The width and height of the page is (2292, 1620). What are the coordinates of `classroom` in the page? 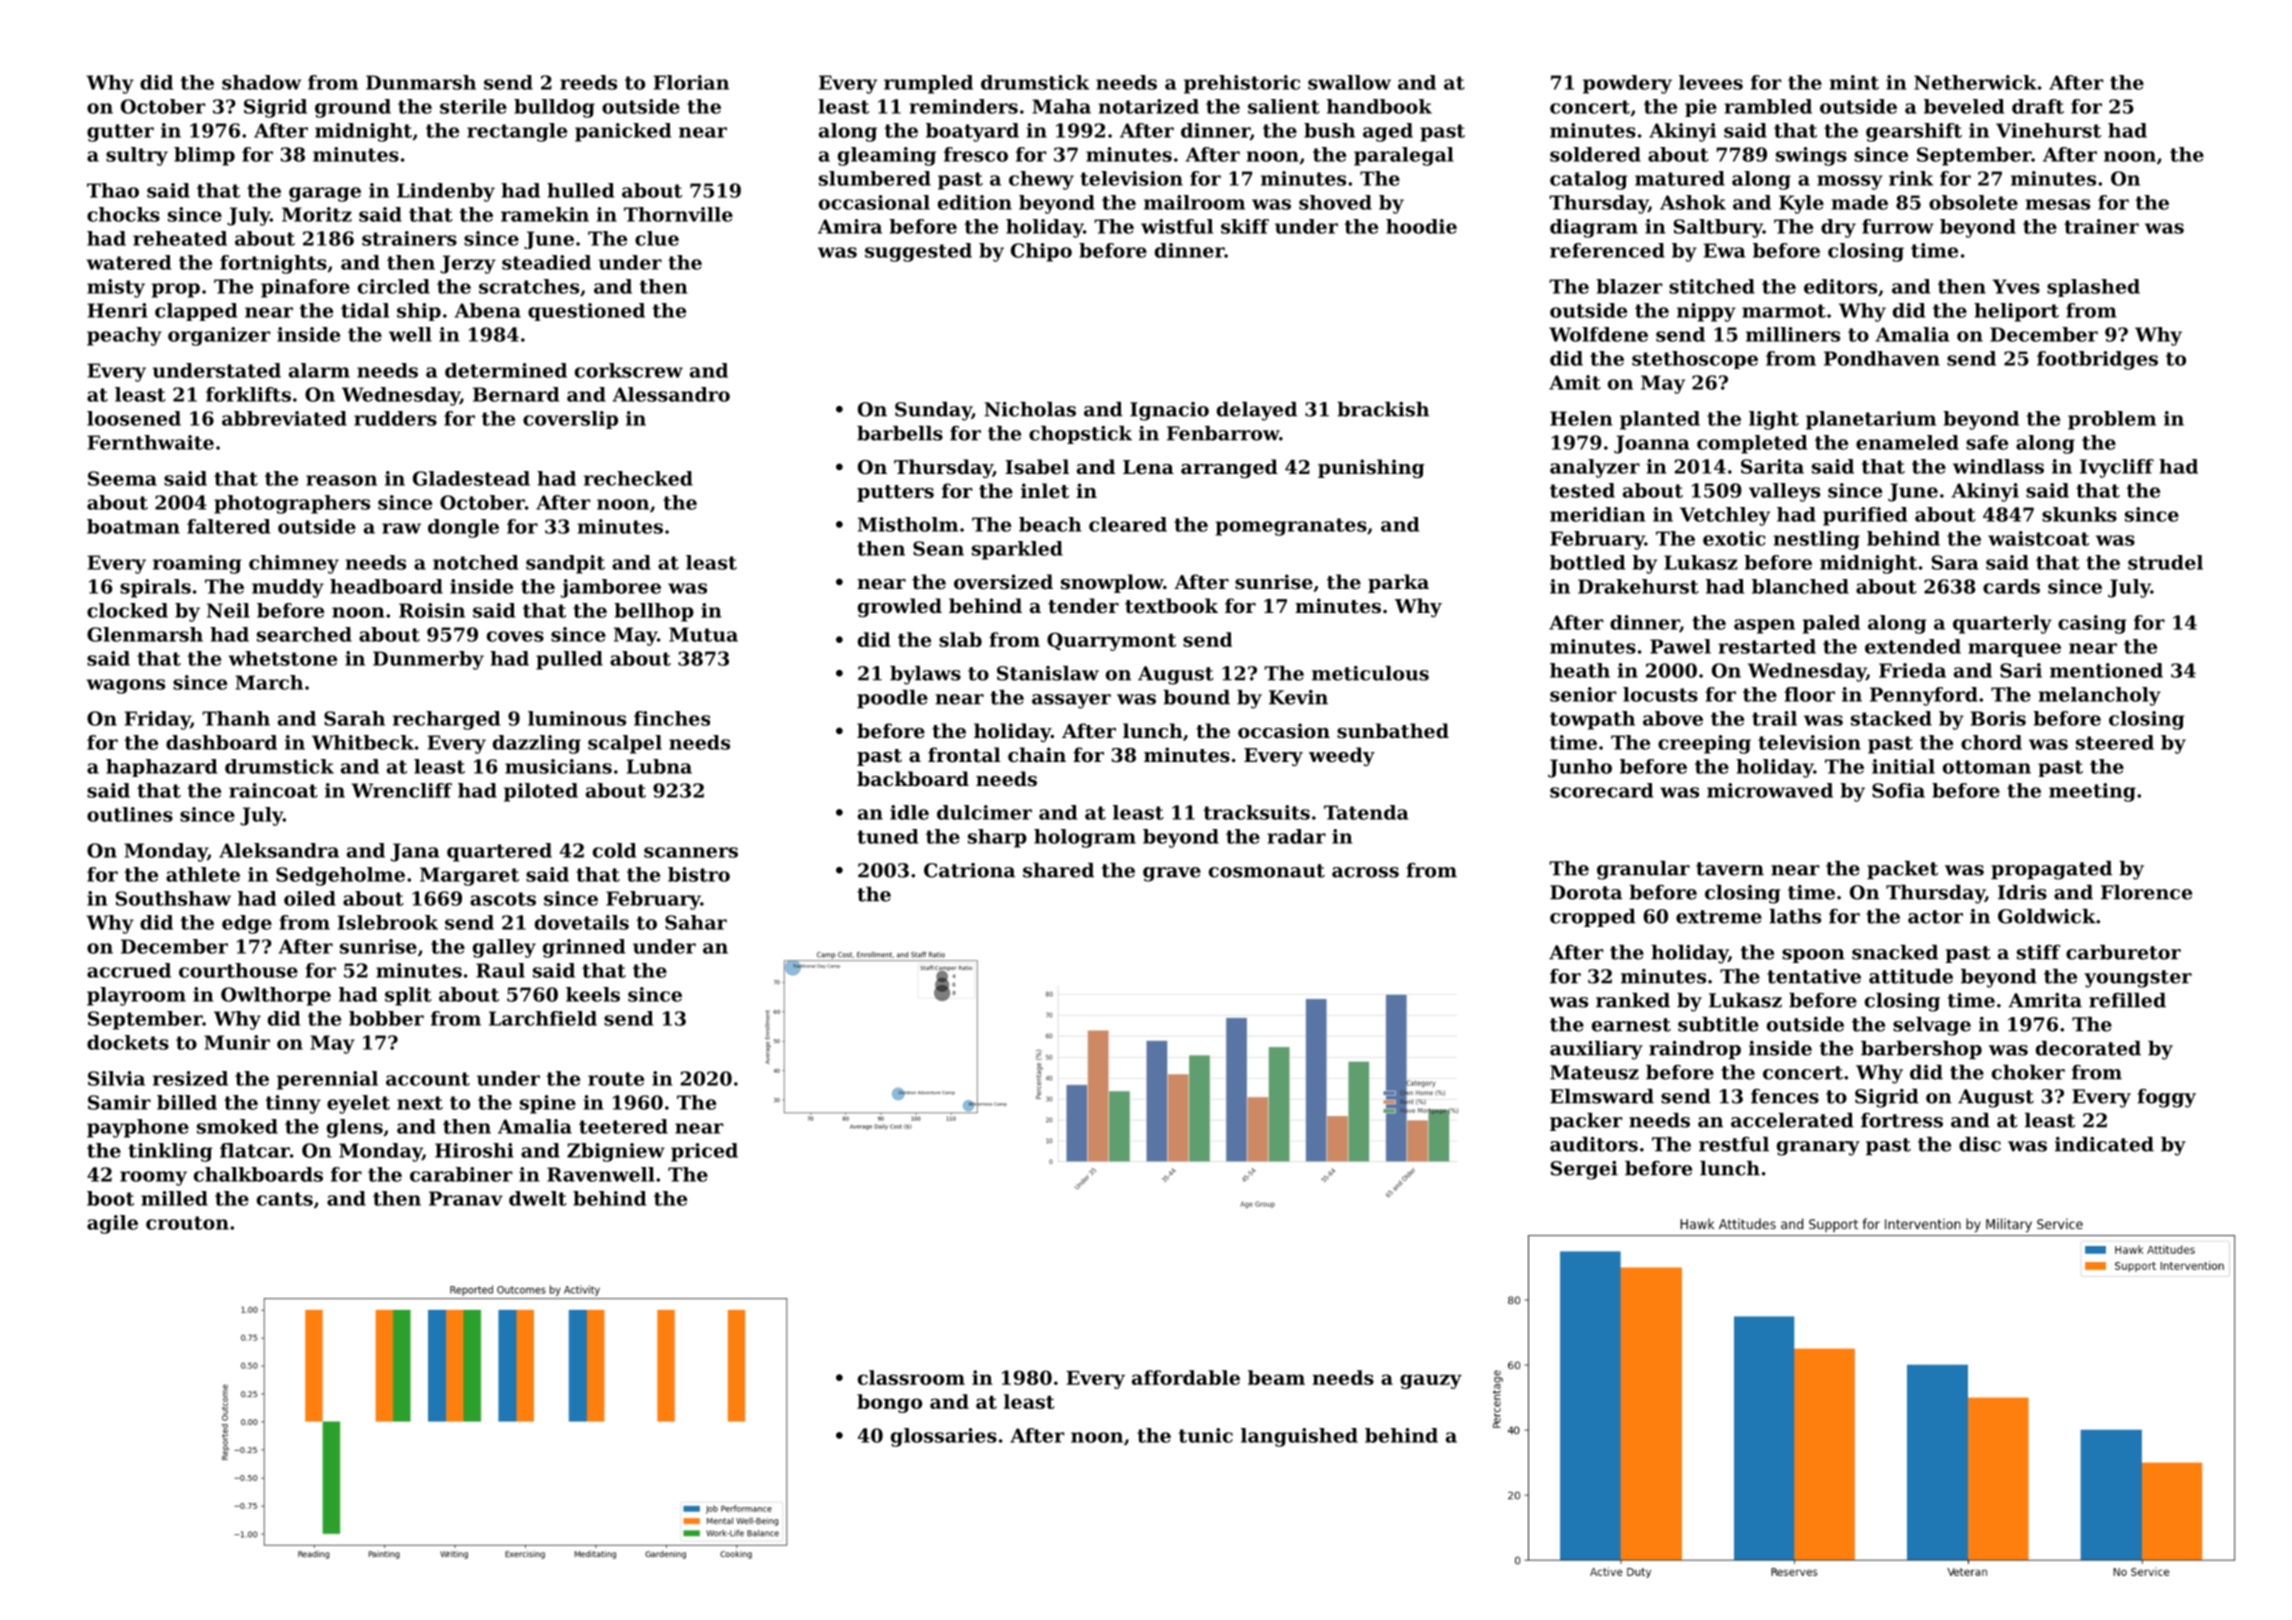 It's located at (911, 1377).
